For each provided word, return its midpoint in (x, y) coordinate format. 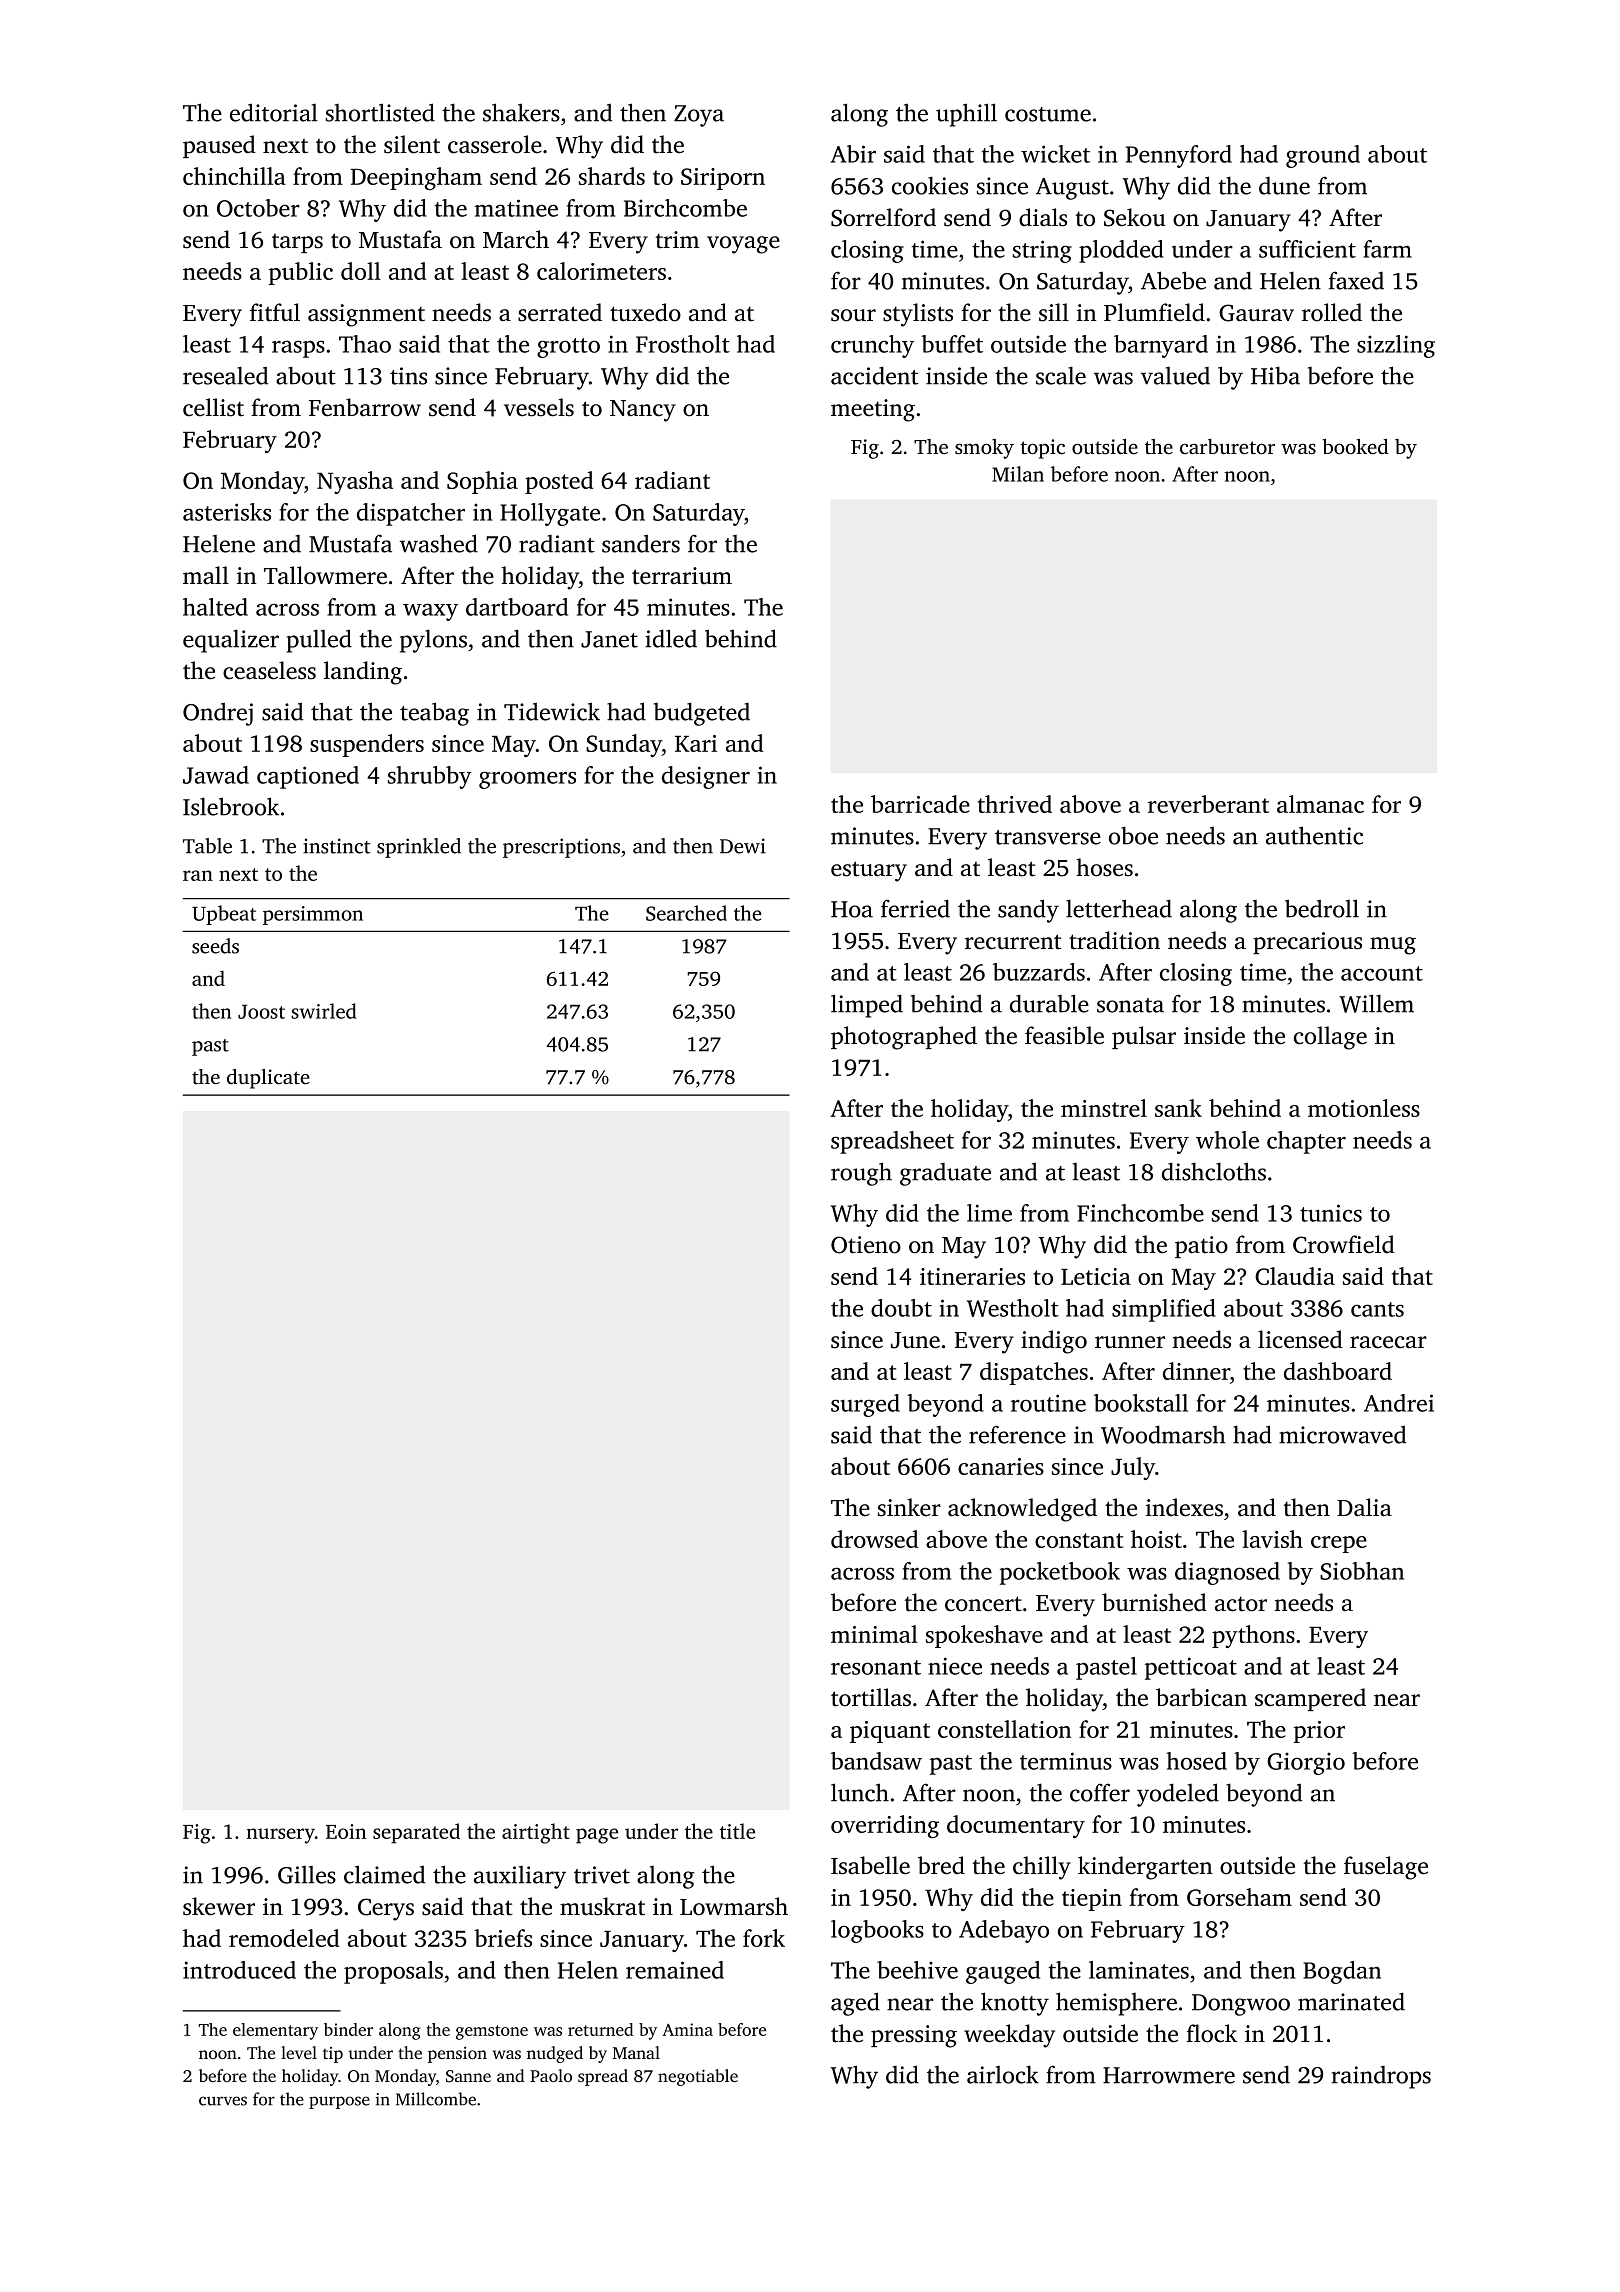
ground (1323, 156)
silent (412, 144)
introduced (239, 1970)
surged (865, 1405)
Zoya (699, 116)
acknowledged (1022, 1510)
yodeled (1178, 1795)
